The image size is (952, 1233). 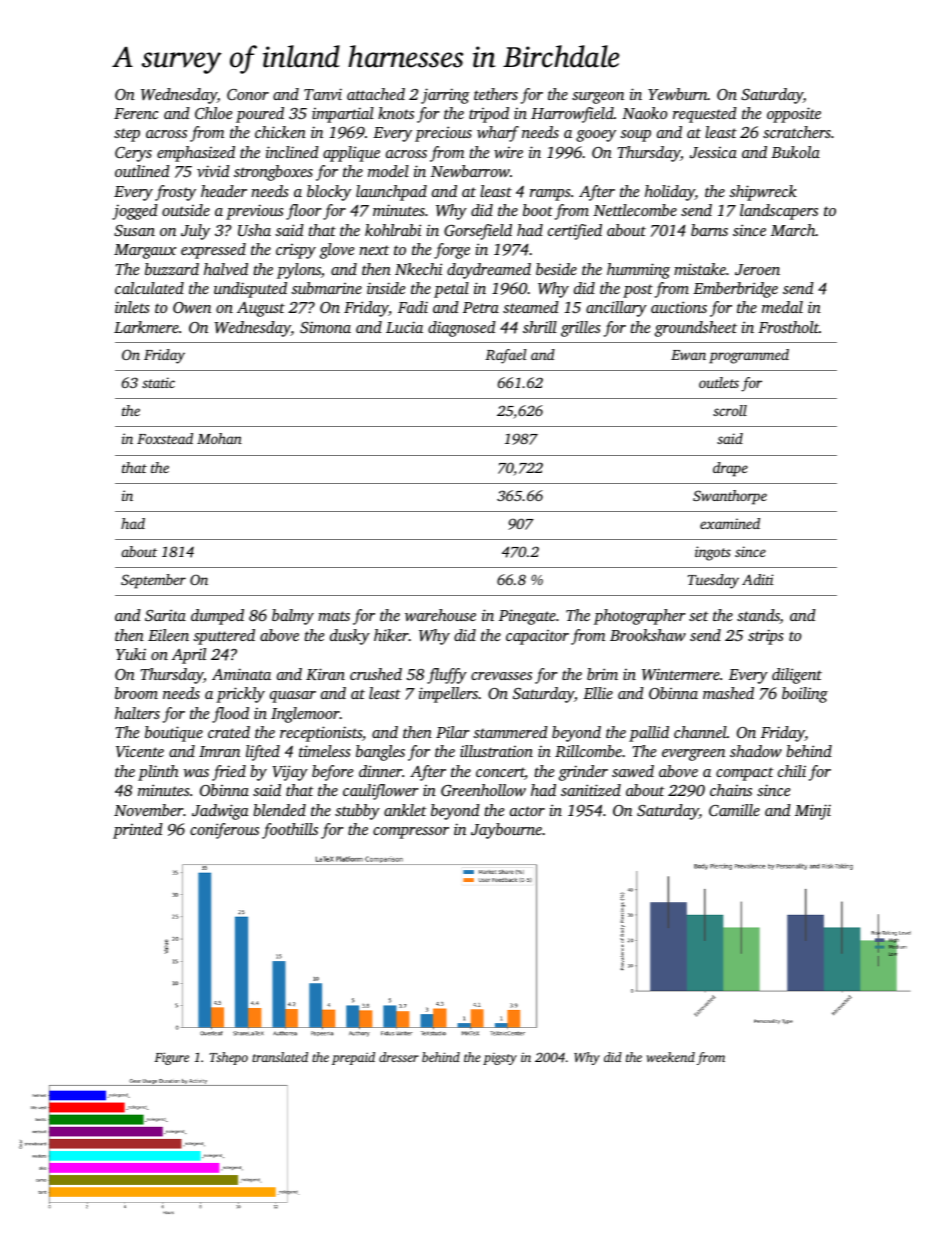 What do you see at coordinates (696, 329) in the screenshot?
I see `groundsheet` at bounding box center [696, 329].
